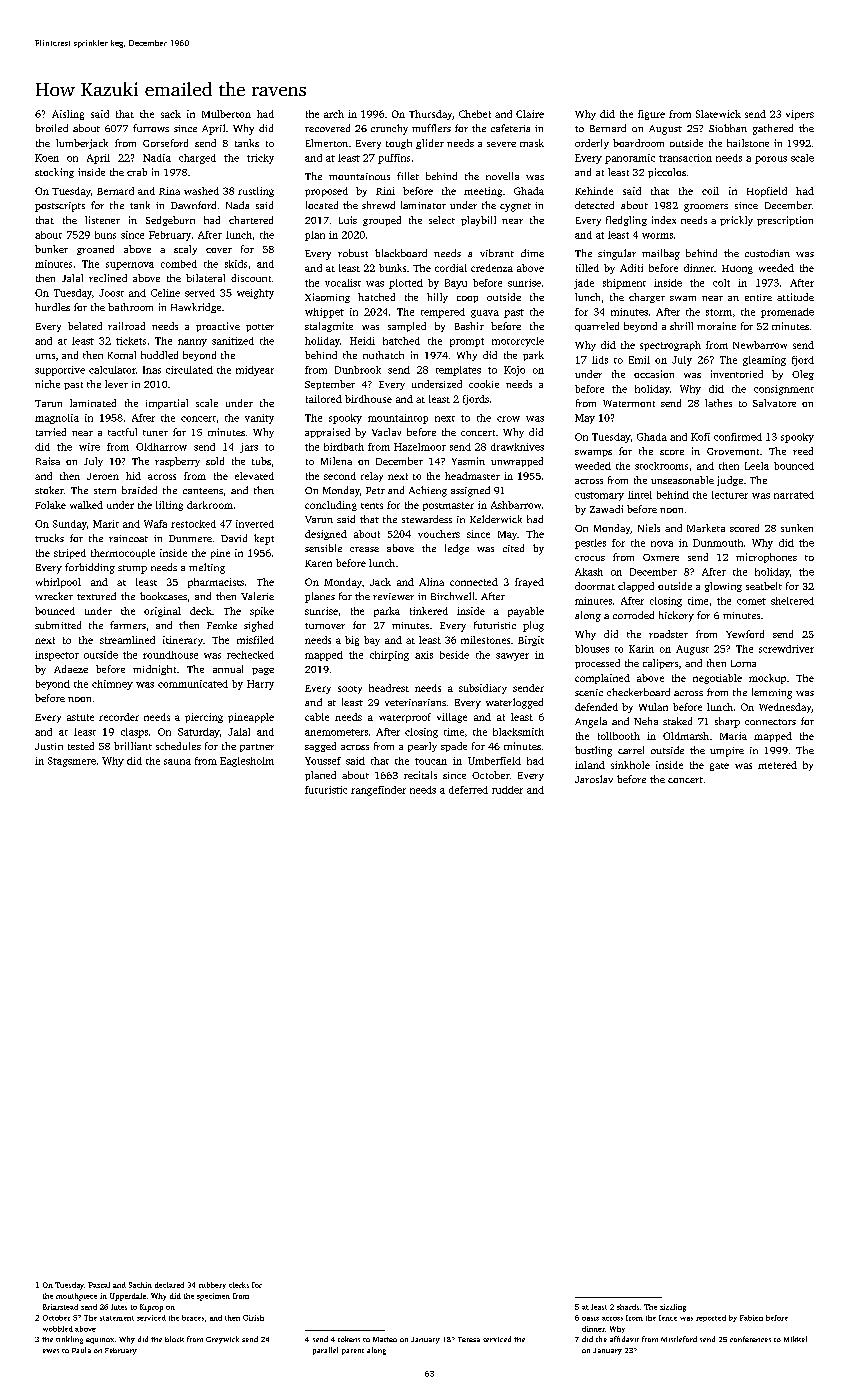  What do you see at coordinates (128, 1297) in the page?
I see `Upperdale` at bounding box center [128, 1297].
